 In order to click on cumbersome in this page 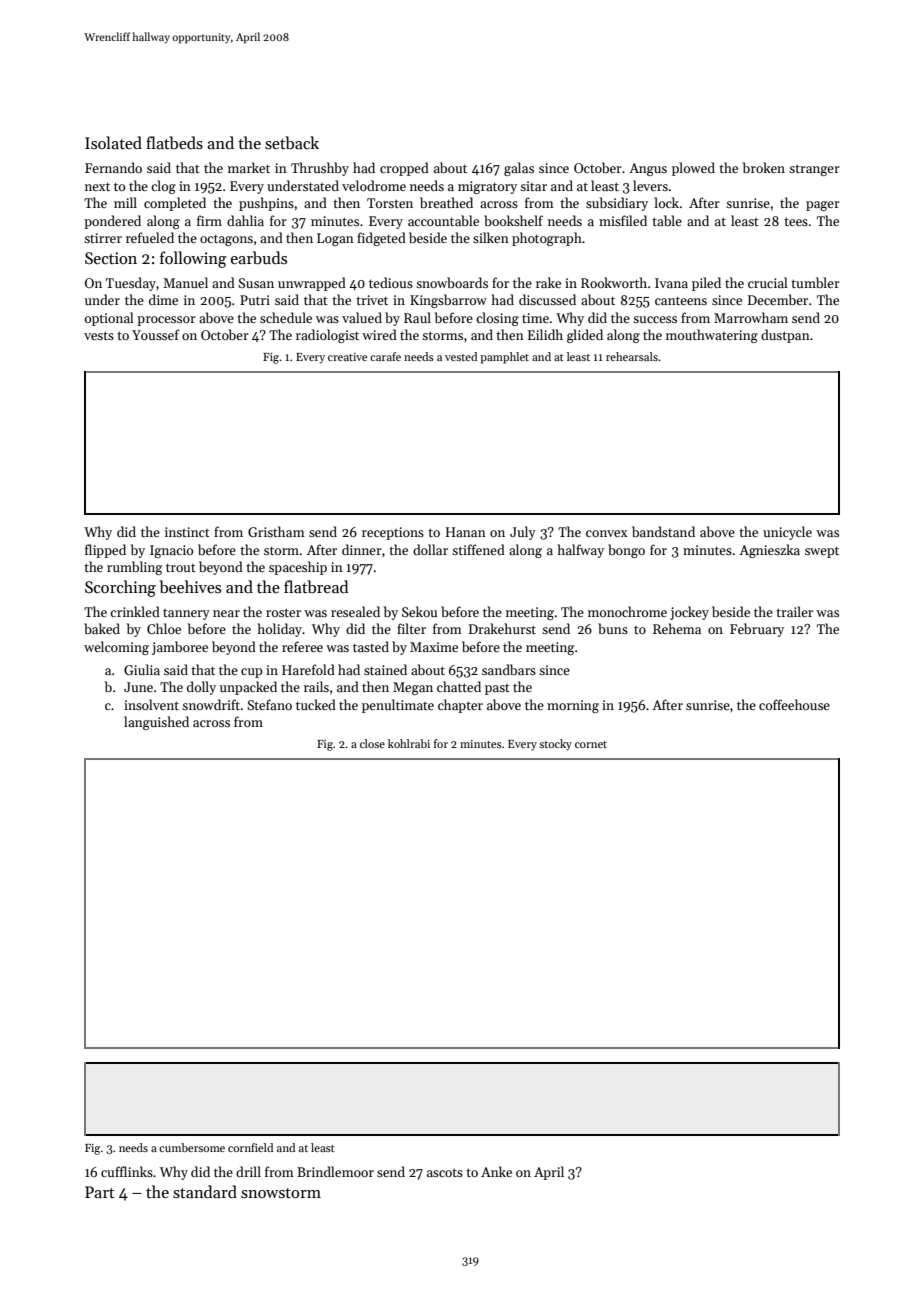, I will do `click(192, 1147)`.
